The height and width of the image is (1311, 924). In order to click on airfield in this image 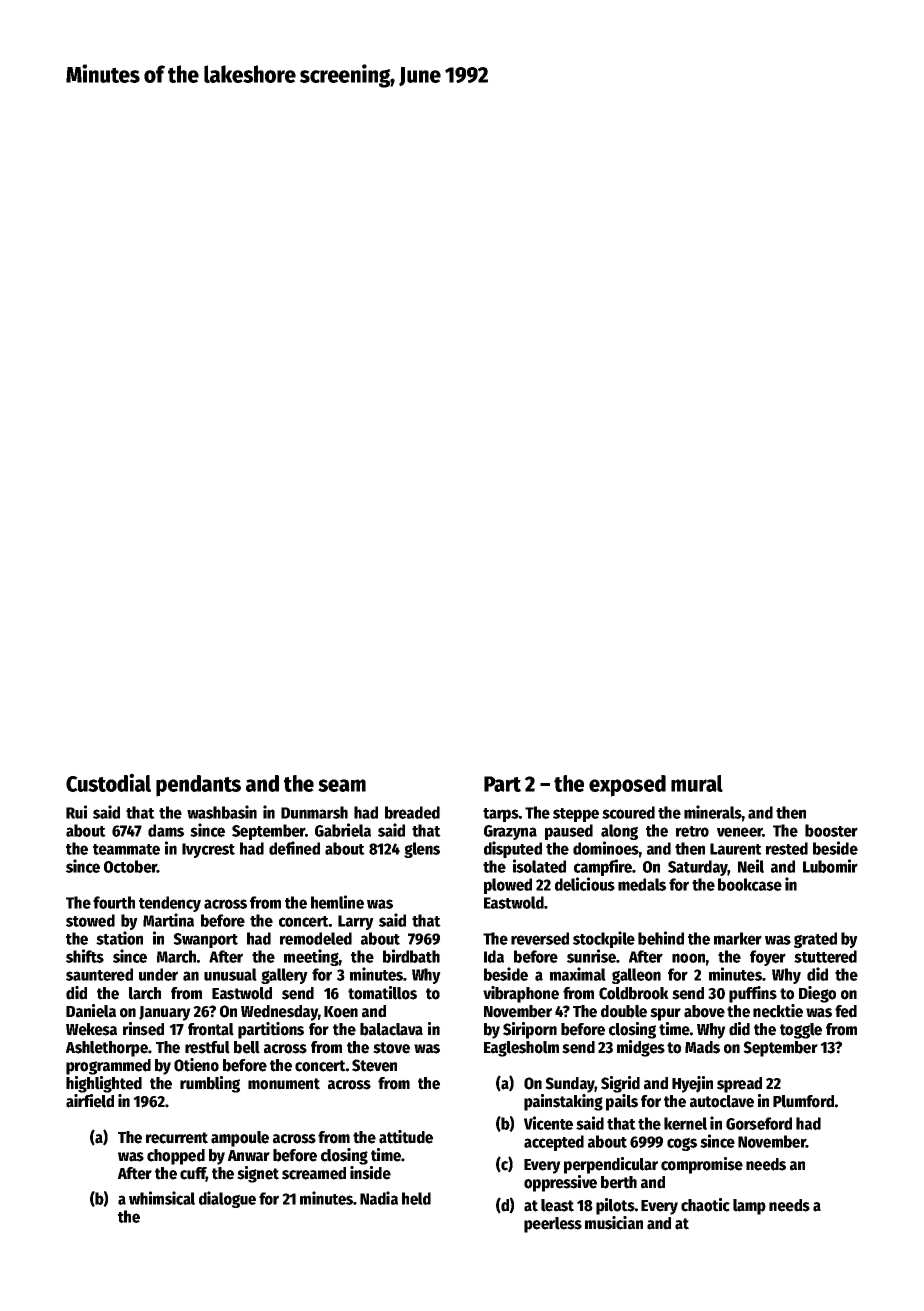, I will do `click(90, 1101)`.
